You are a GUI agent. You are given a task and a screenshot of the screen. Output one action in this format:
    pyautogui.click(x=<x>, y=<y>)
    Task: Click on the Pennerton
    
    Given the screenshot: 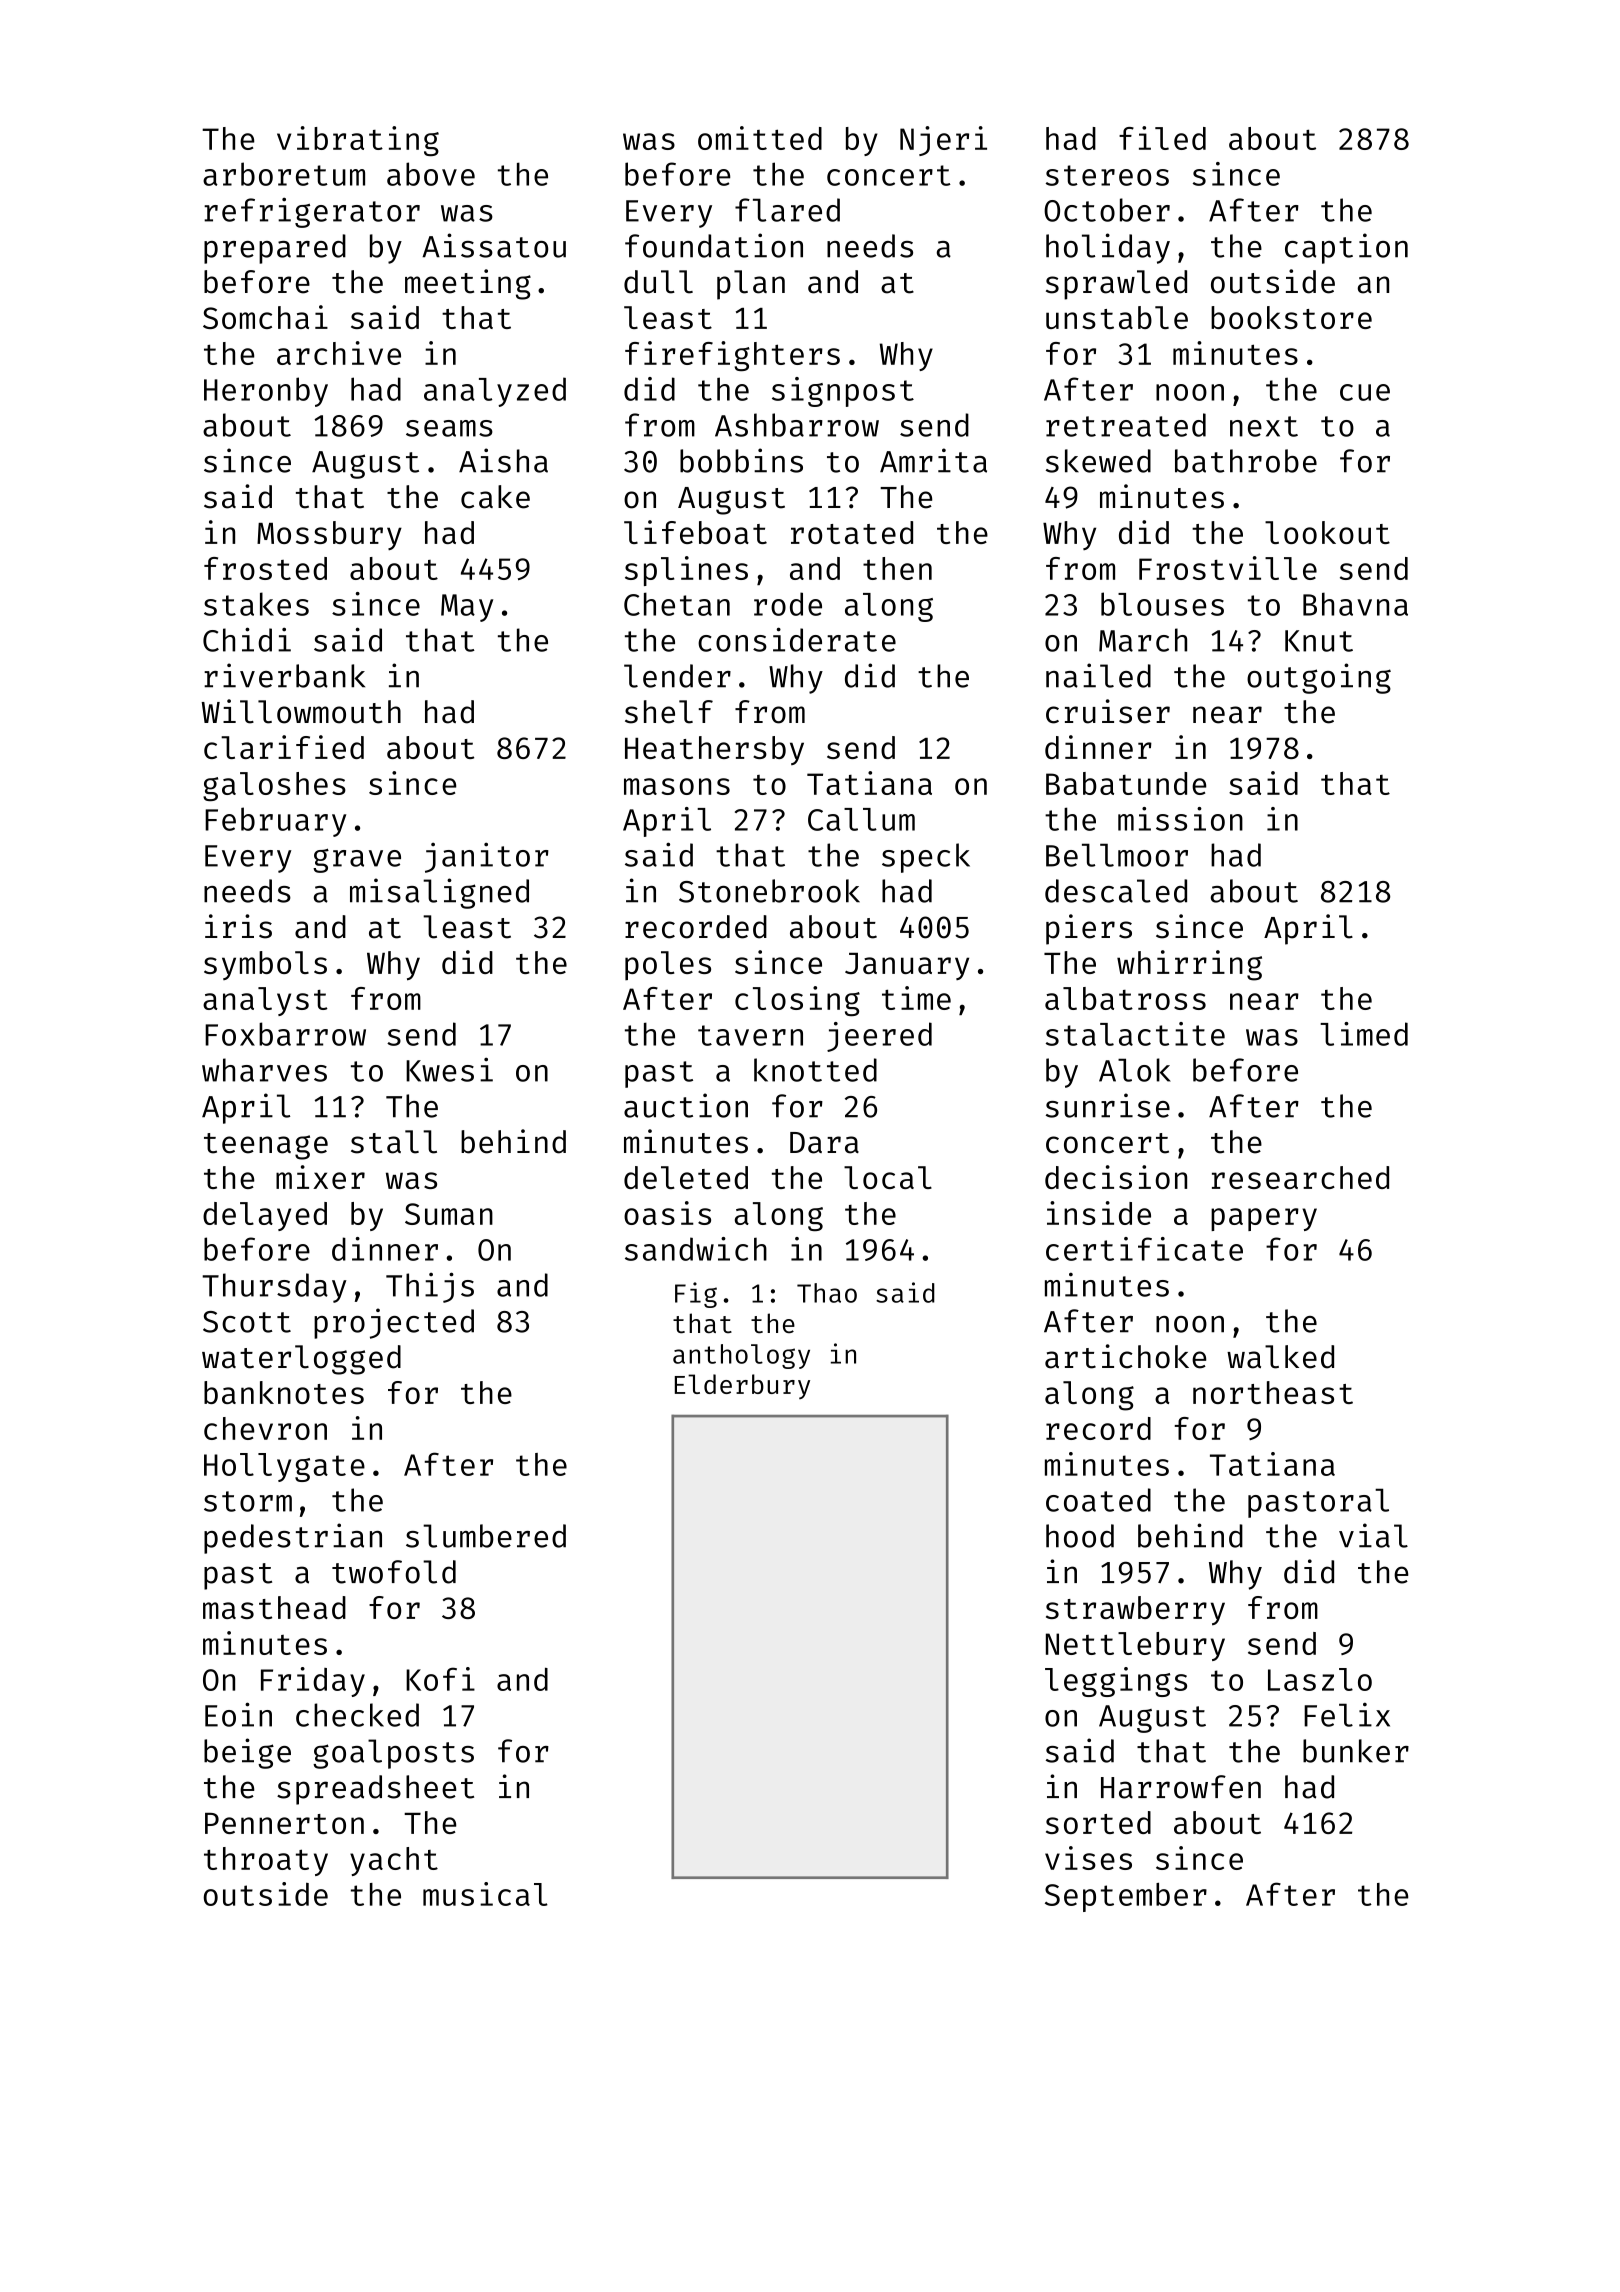 What is the action you would take?
    pyautogui.click(x=284, y=1823)
